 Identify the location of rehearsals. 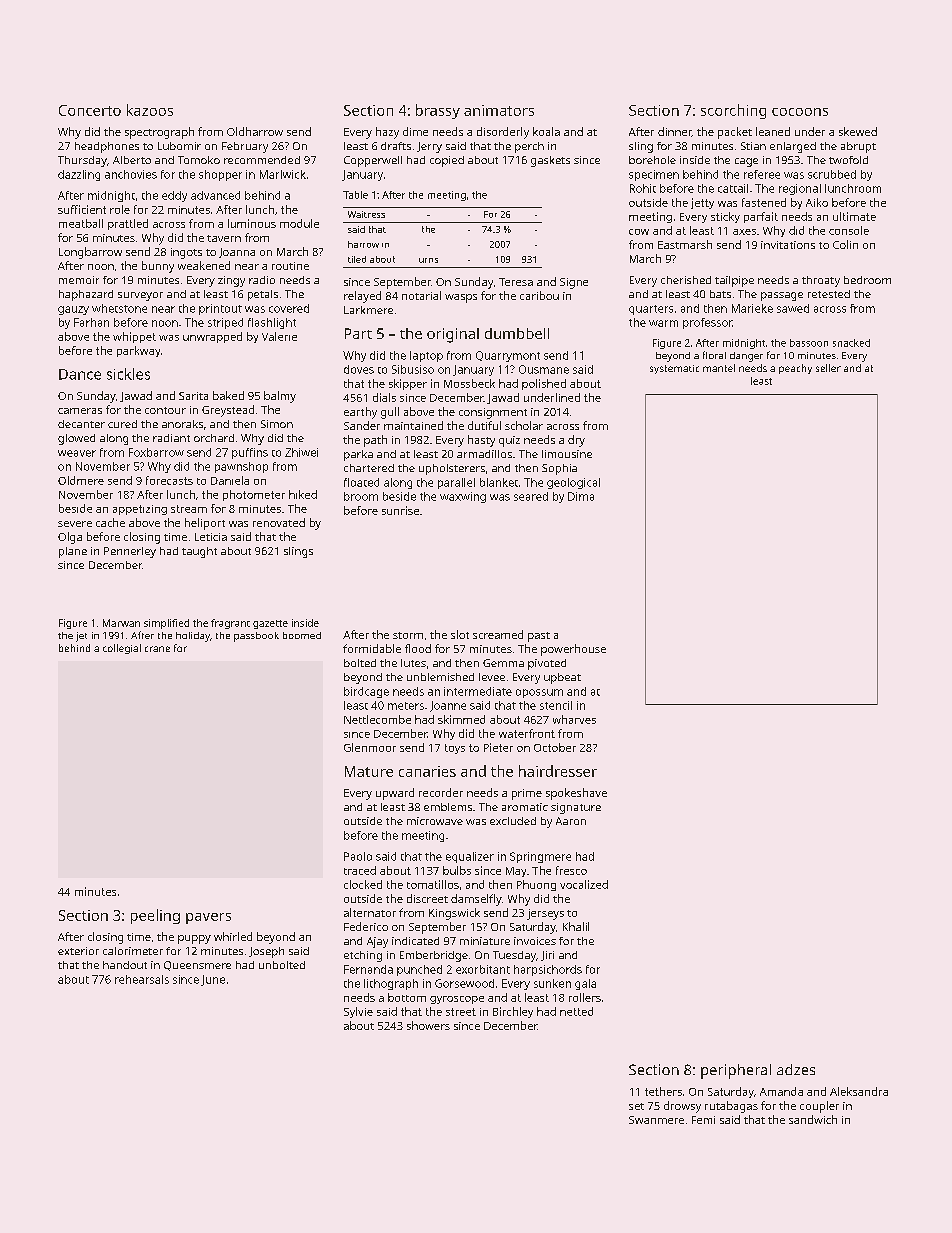
(142, 979).
